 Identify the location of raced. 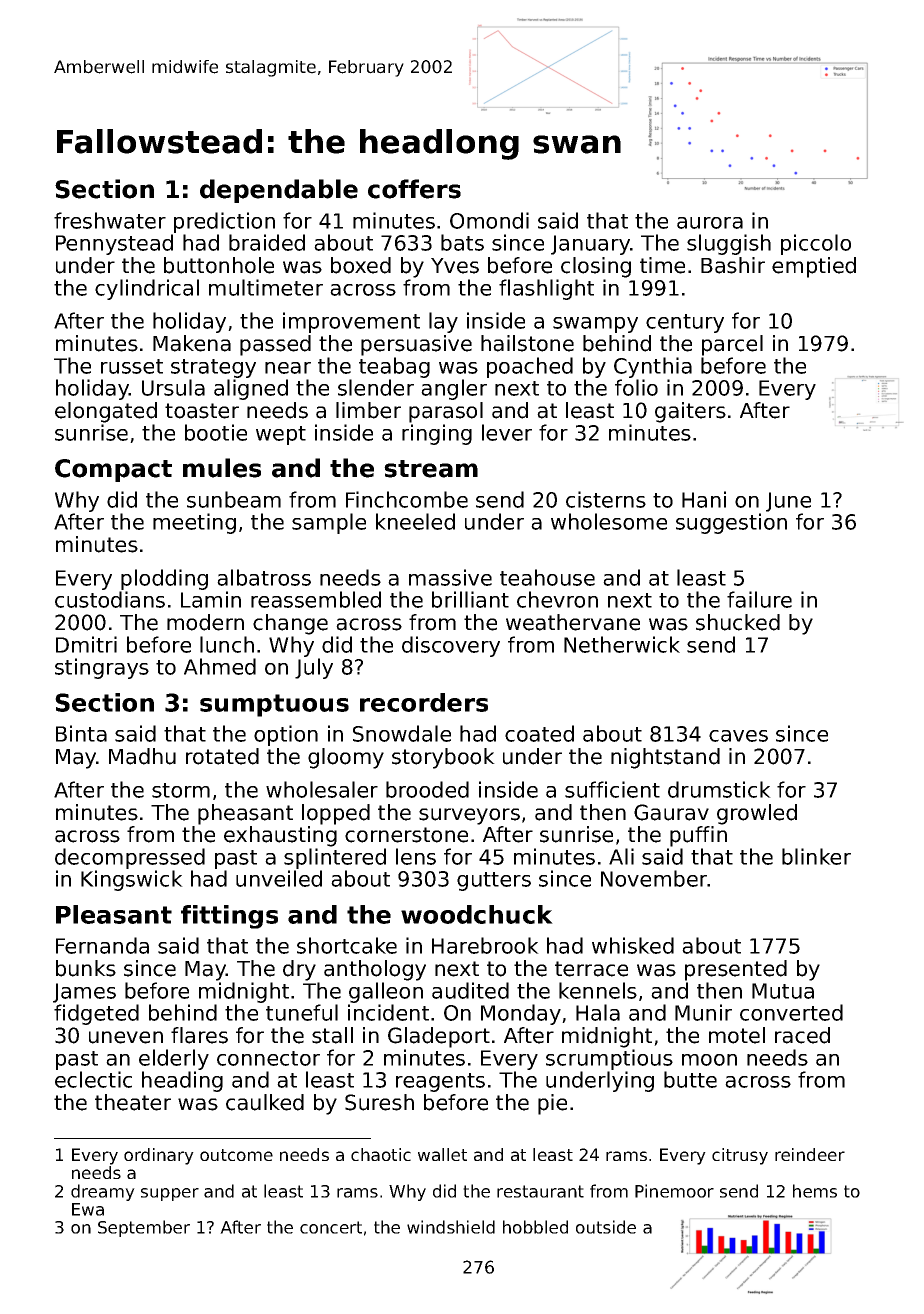
(802, 1035).
